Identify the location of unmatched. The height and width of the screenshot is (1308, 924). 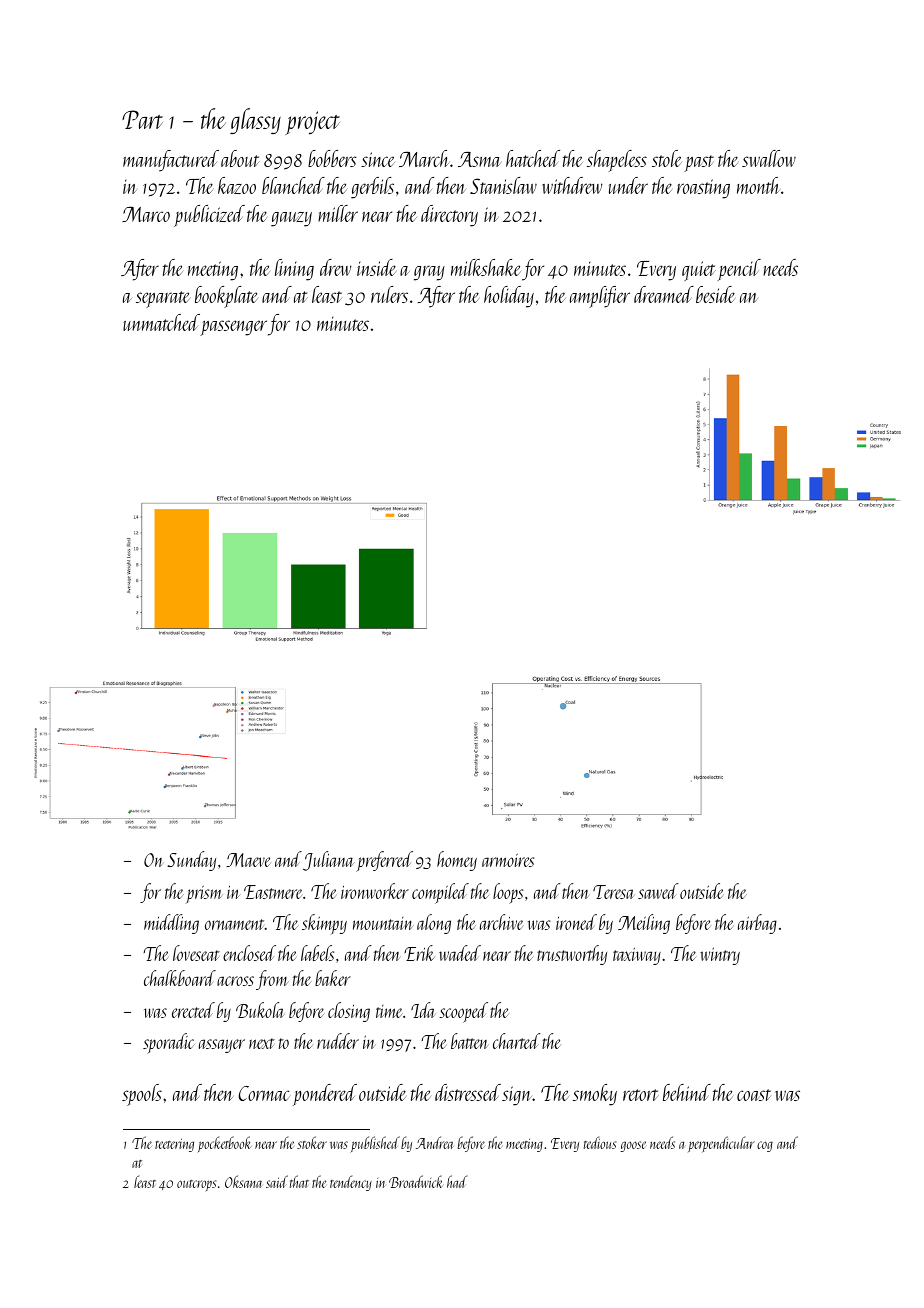
(161, 322).
